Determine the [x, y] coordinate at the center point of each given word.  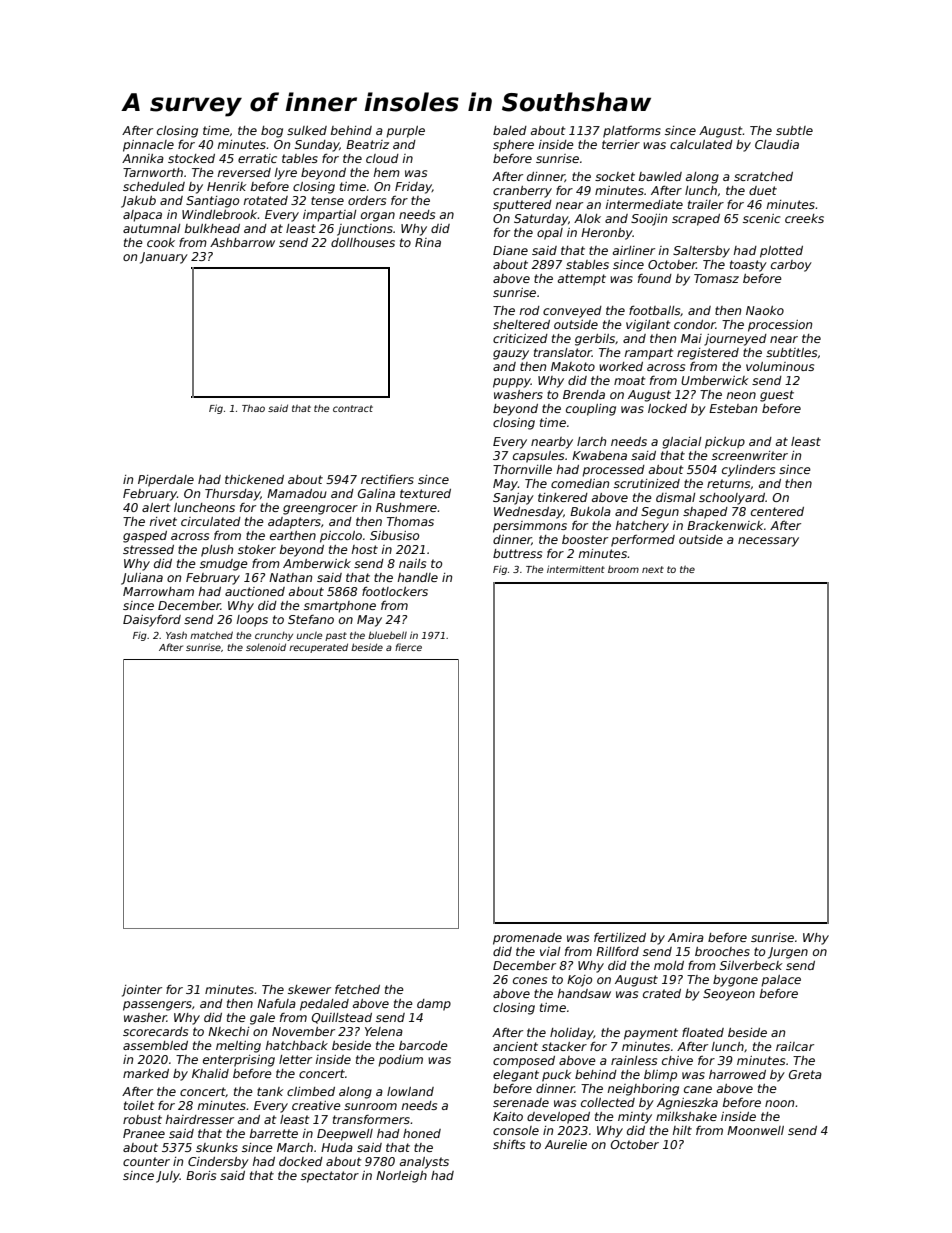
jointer [142, 991]
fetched [357, 989]
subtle [794, 130]
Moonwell [755, 1130]
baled [510, 130]
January [164, 258]
